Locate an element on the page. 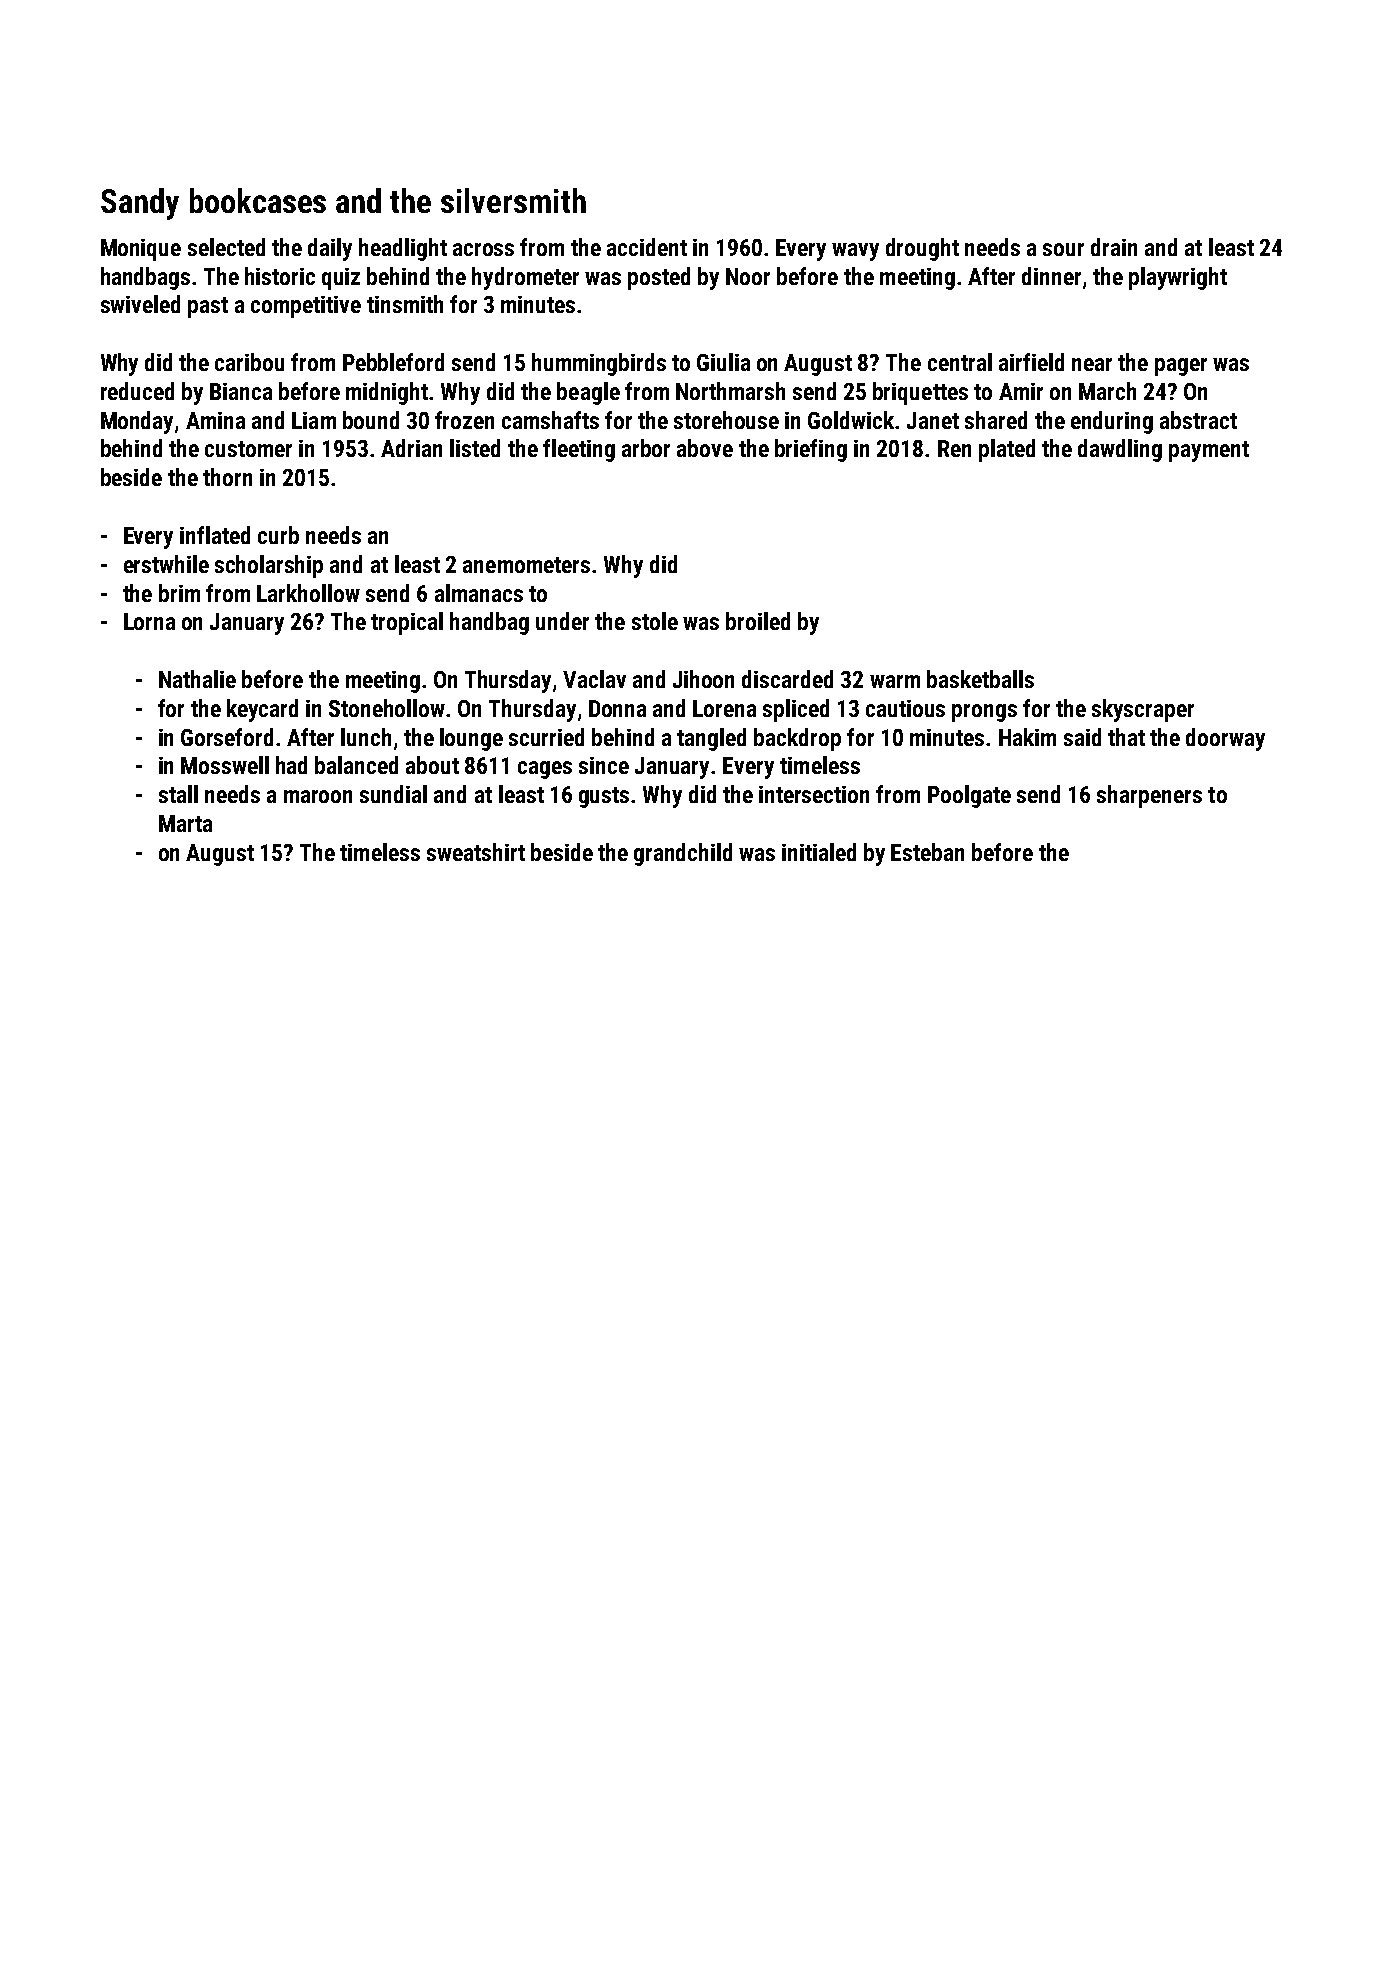  basketballs is located at coordinates (980, 679).
